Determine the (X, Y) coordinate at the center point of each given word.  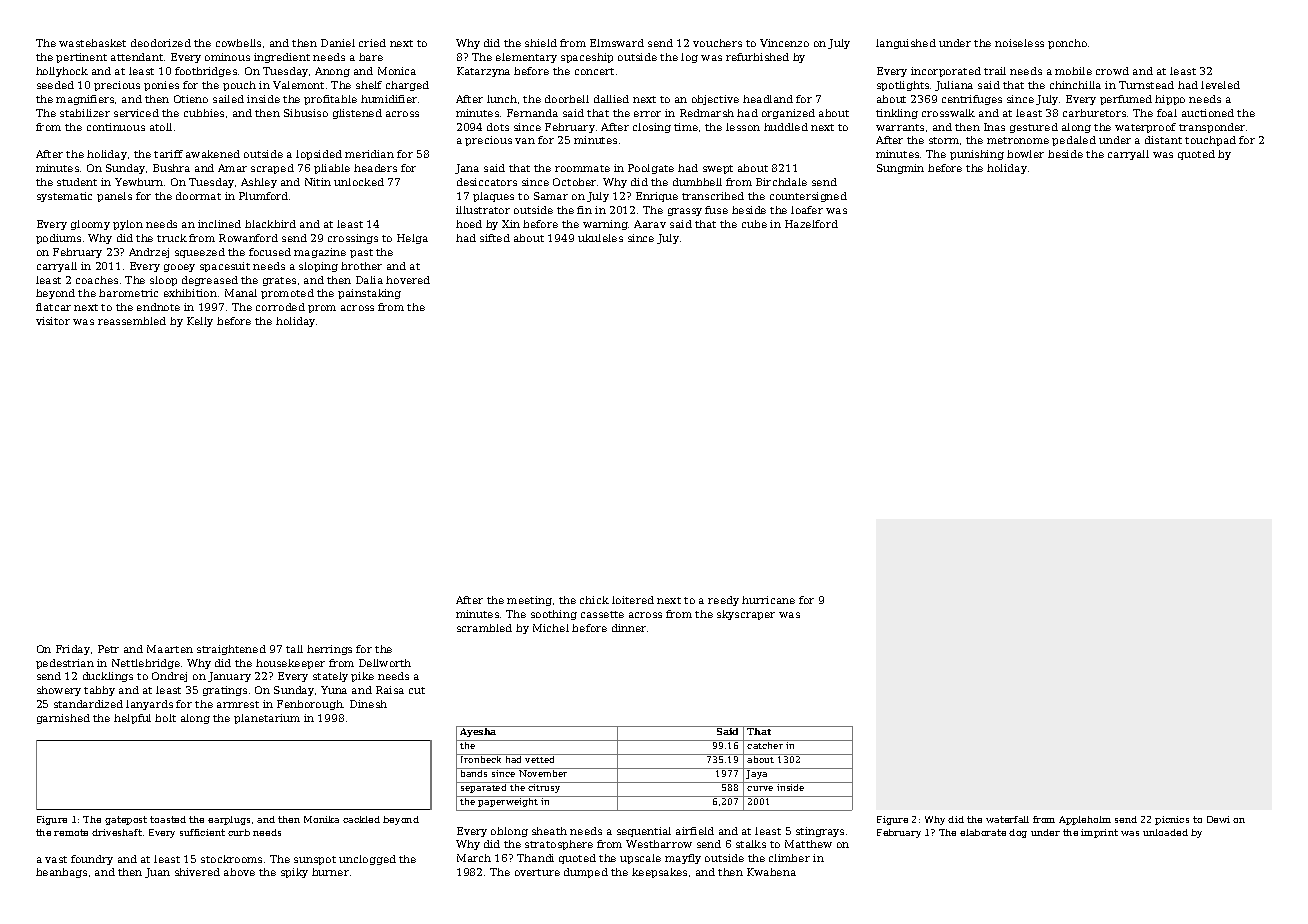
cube (754, 224)
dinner (629, 628)
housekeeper (290, 664)
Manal (241, 293)
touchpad (1210, 141)
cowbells (238, 43)
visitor (53, 321)
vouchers (717, 43)
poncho (1067, 44)
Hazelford (811, 224)
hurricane (768, 600)
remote (71, 832)
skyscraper (746, 615)
